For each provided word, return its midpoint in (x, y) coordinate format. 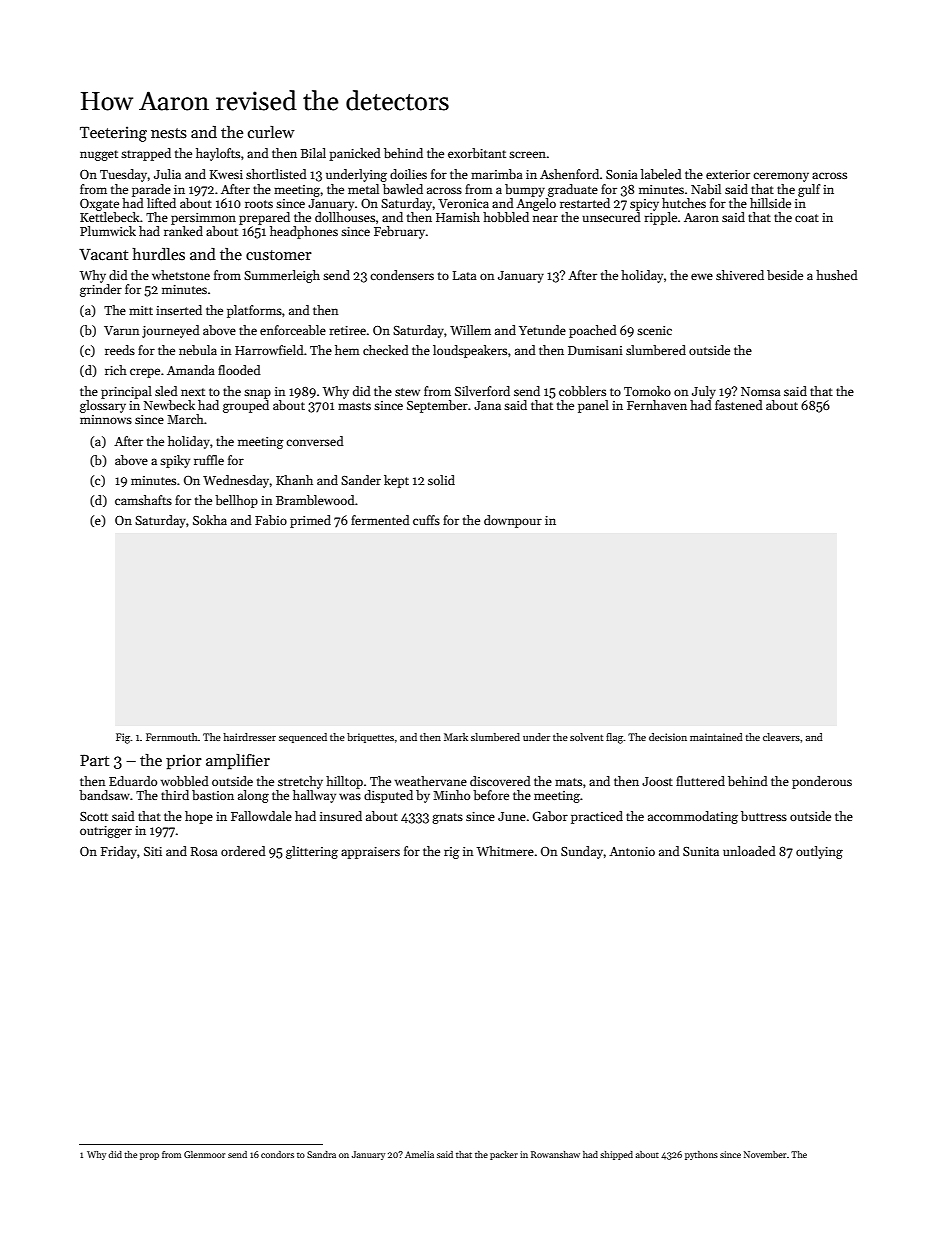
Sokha (210, 520)
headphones (304, 232)
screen (527, 154)
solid (441, 480)
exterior (728, 174)
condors (277, 1154)
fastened (739, 405)
